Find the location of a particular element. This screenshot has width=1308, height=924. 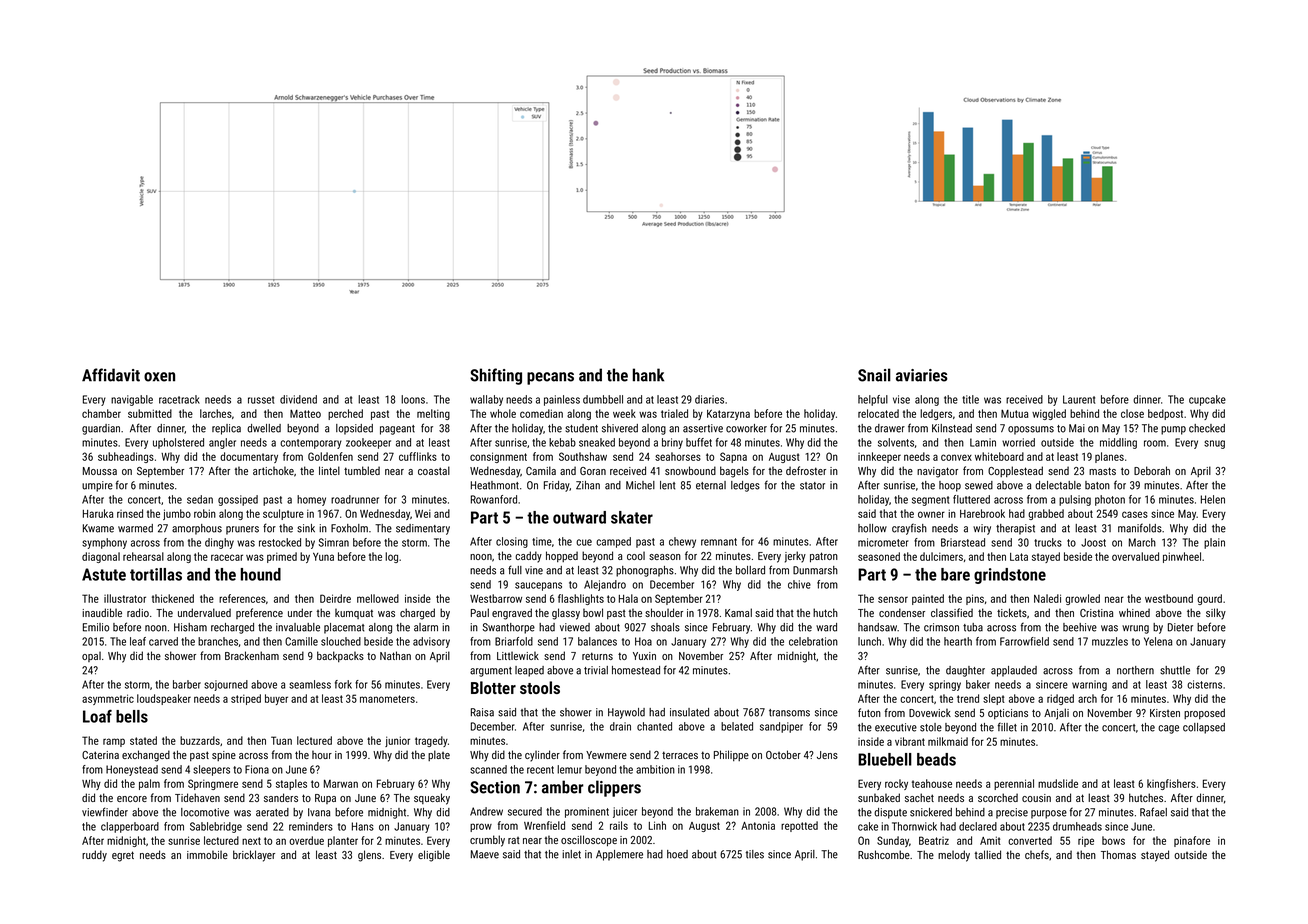

cue is located at coordinates (584, 542).
